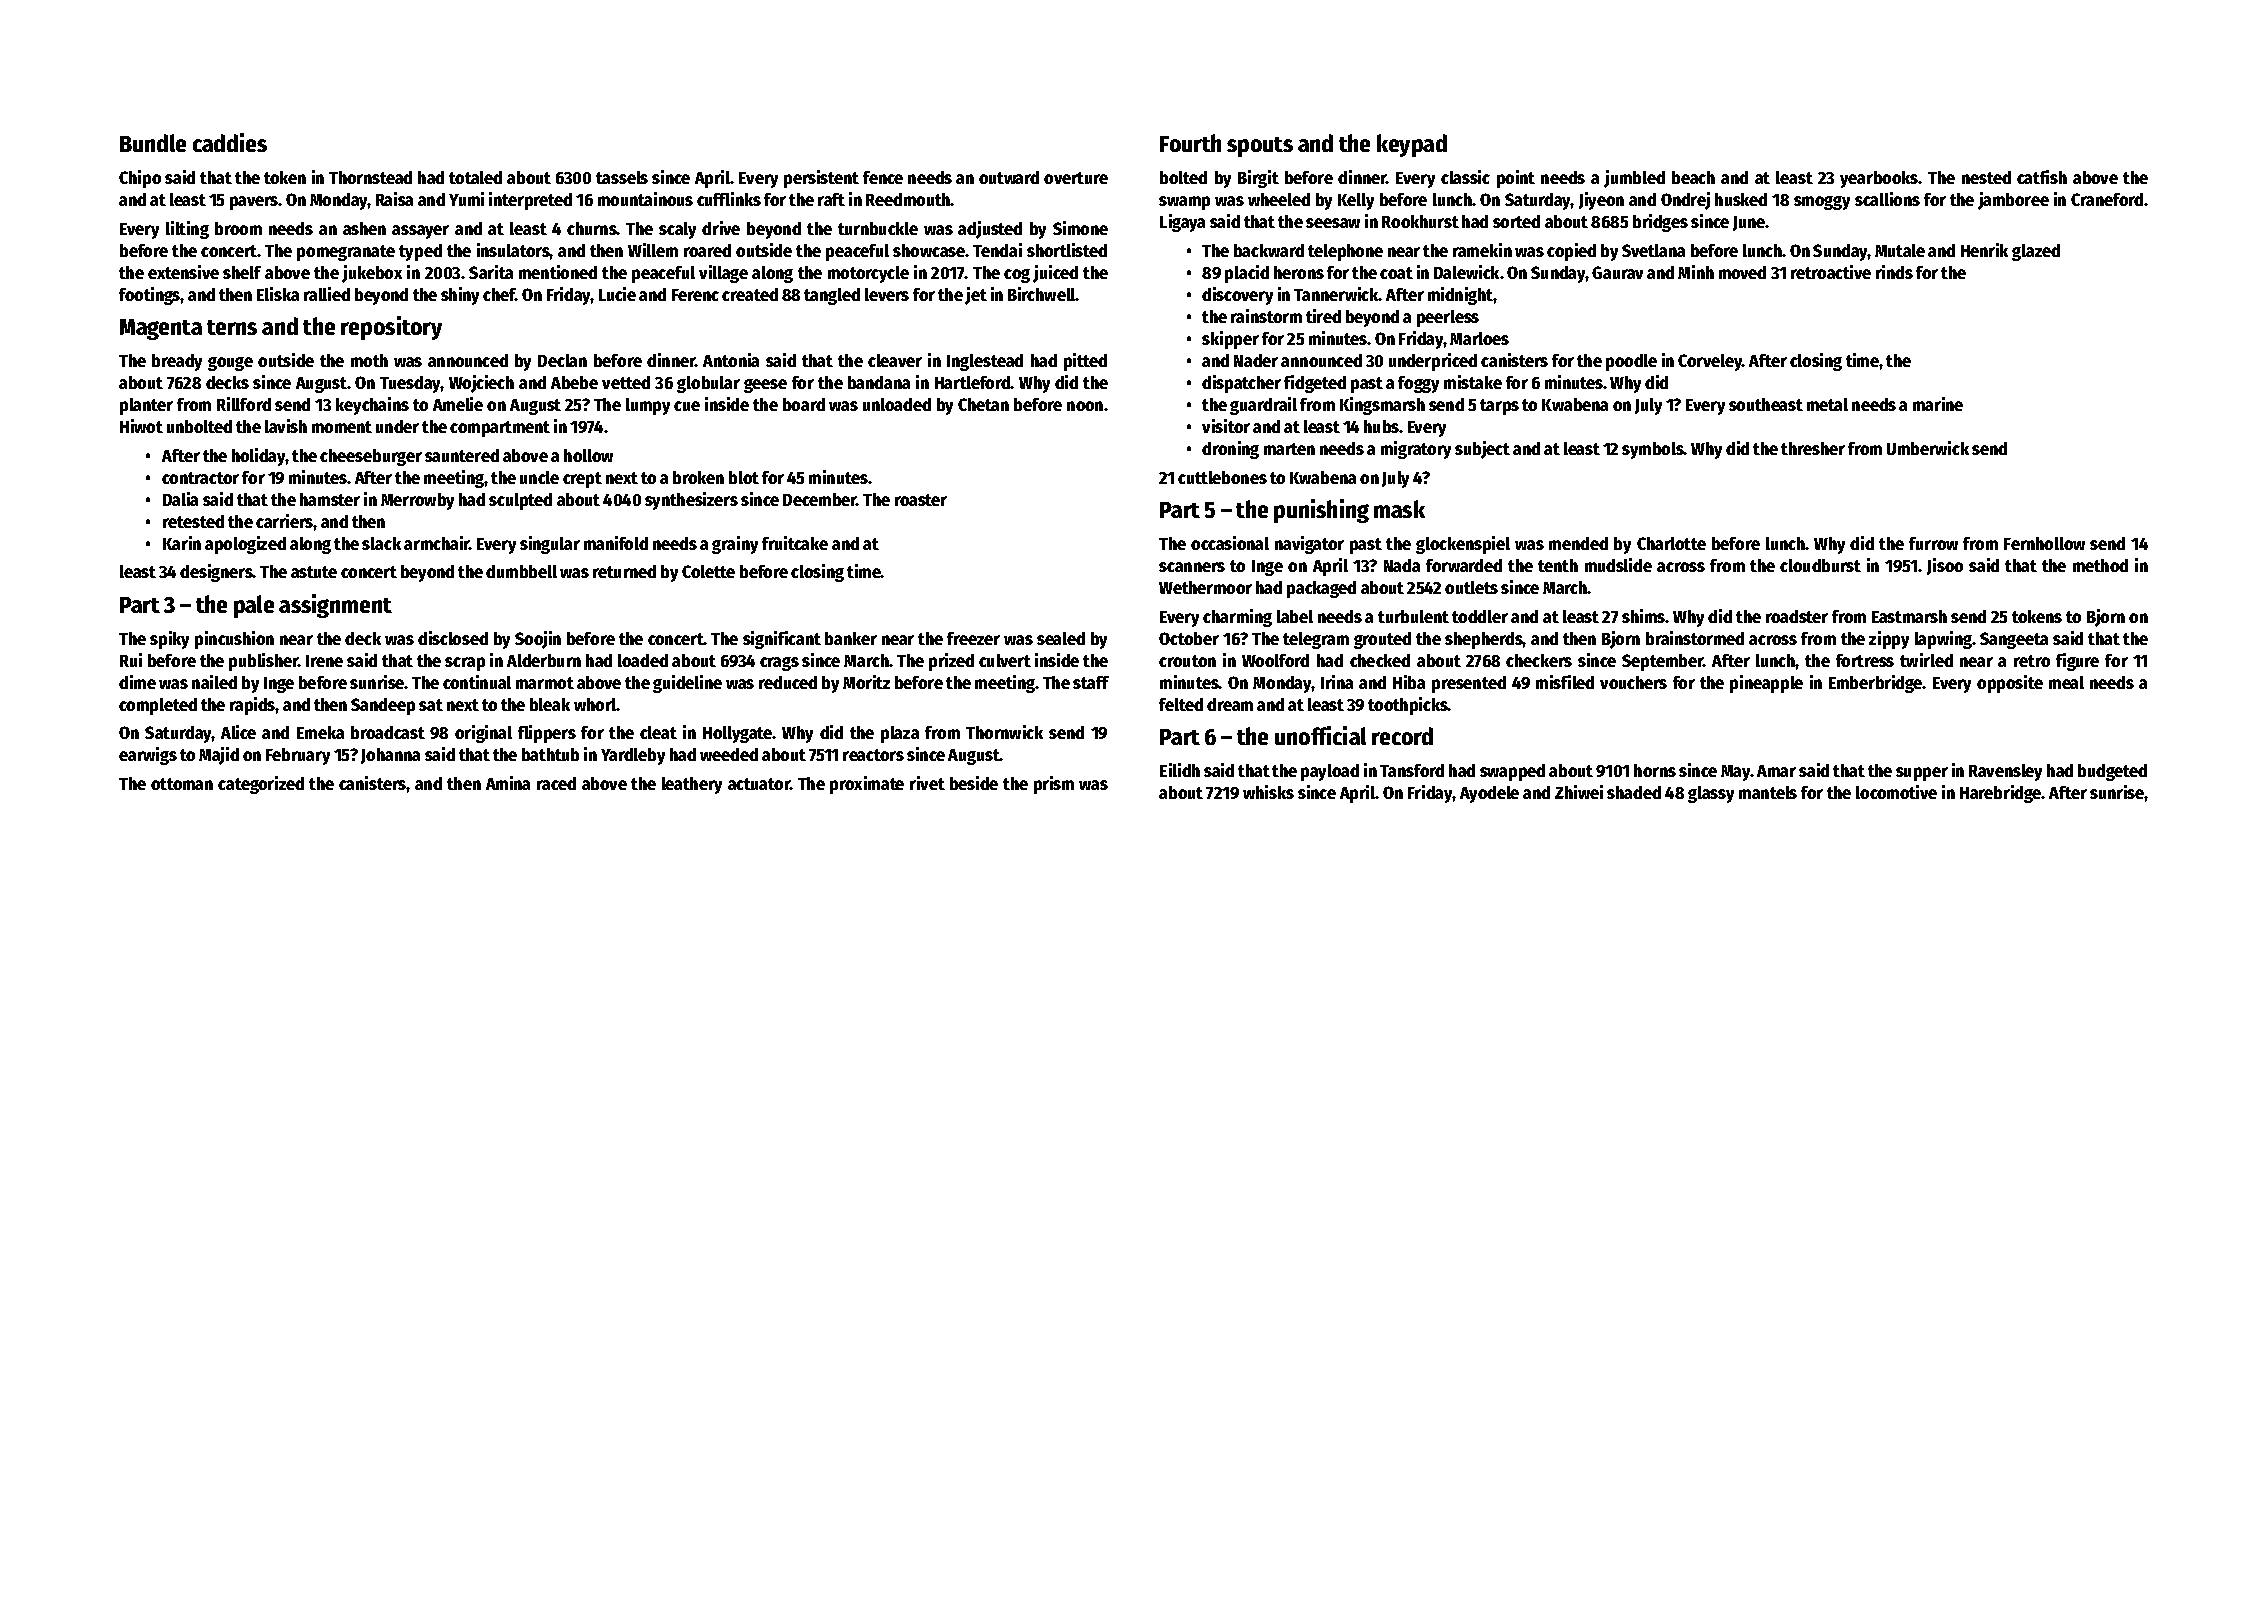  I want to click on copied, so click(1571, 252).
